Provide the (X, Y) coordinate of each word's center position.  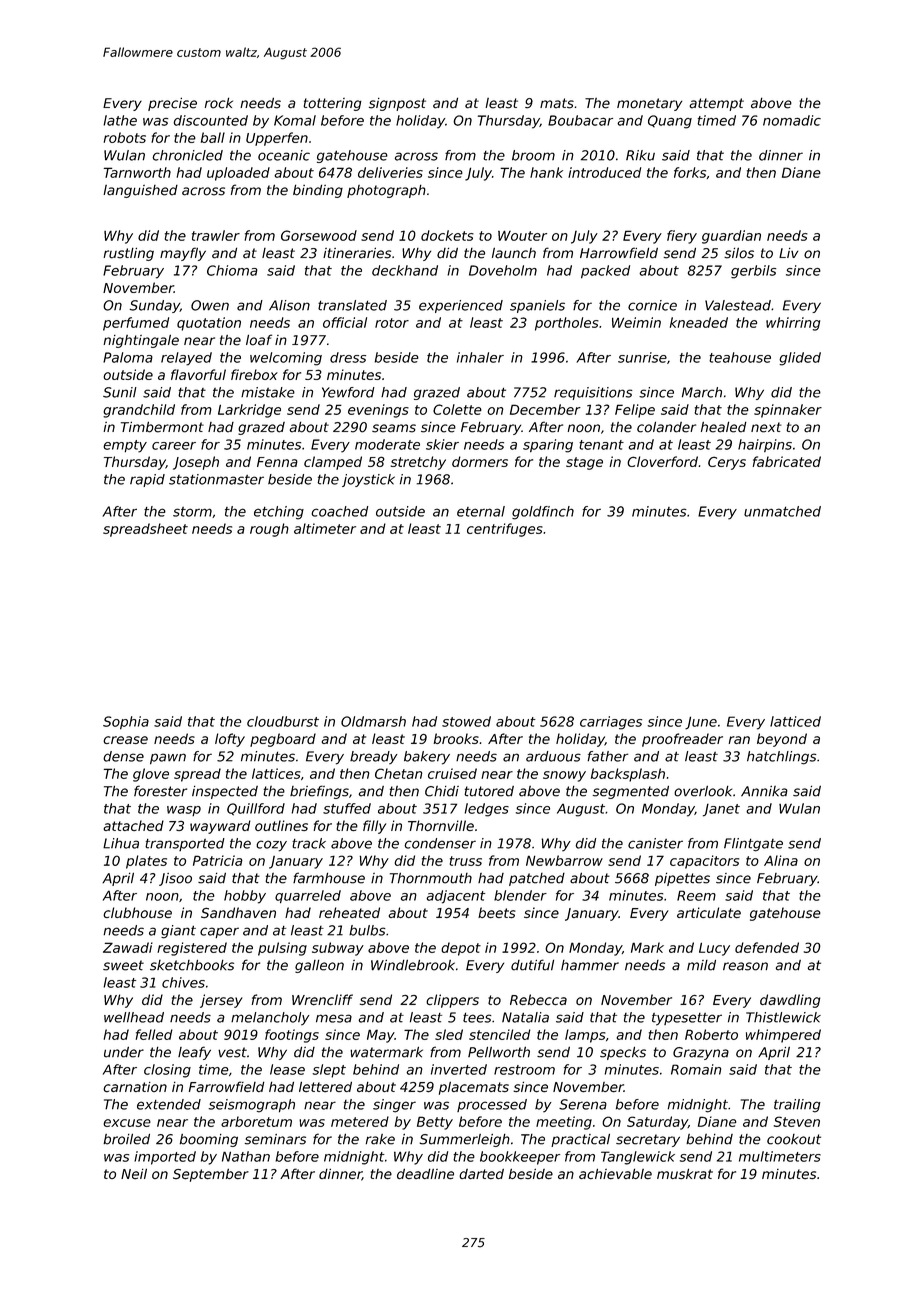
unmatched (782, 511)
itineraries (357, 253)
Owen (210, 305)
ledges (487, 810)
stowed (466, 721)
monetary (649, 104)
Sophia (126, 723)
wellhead (134, 1017)
